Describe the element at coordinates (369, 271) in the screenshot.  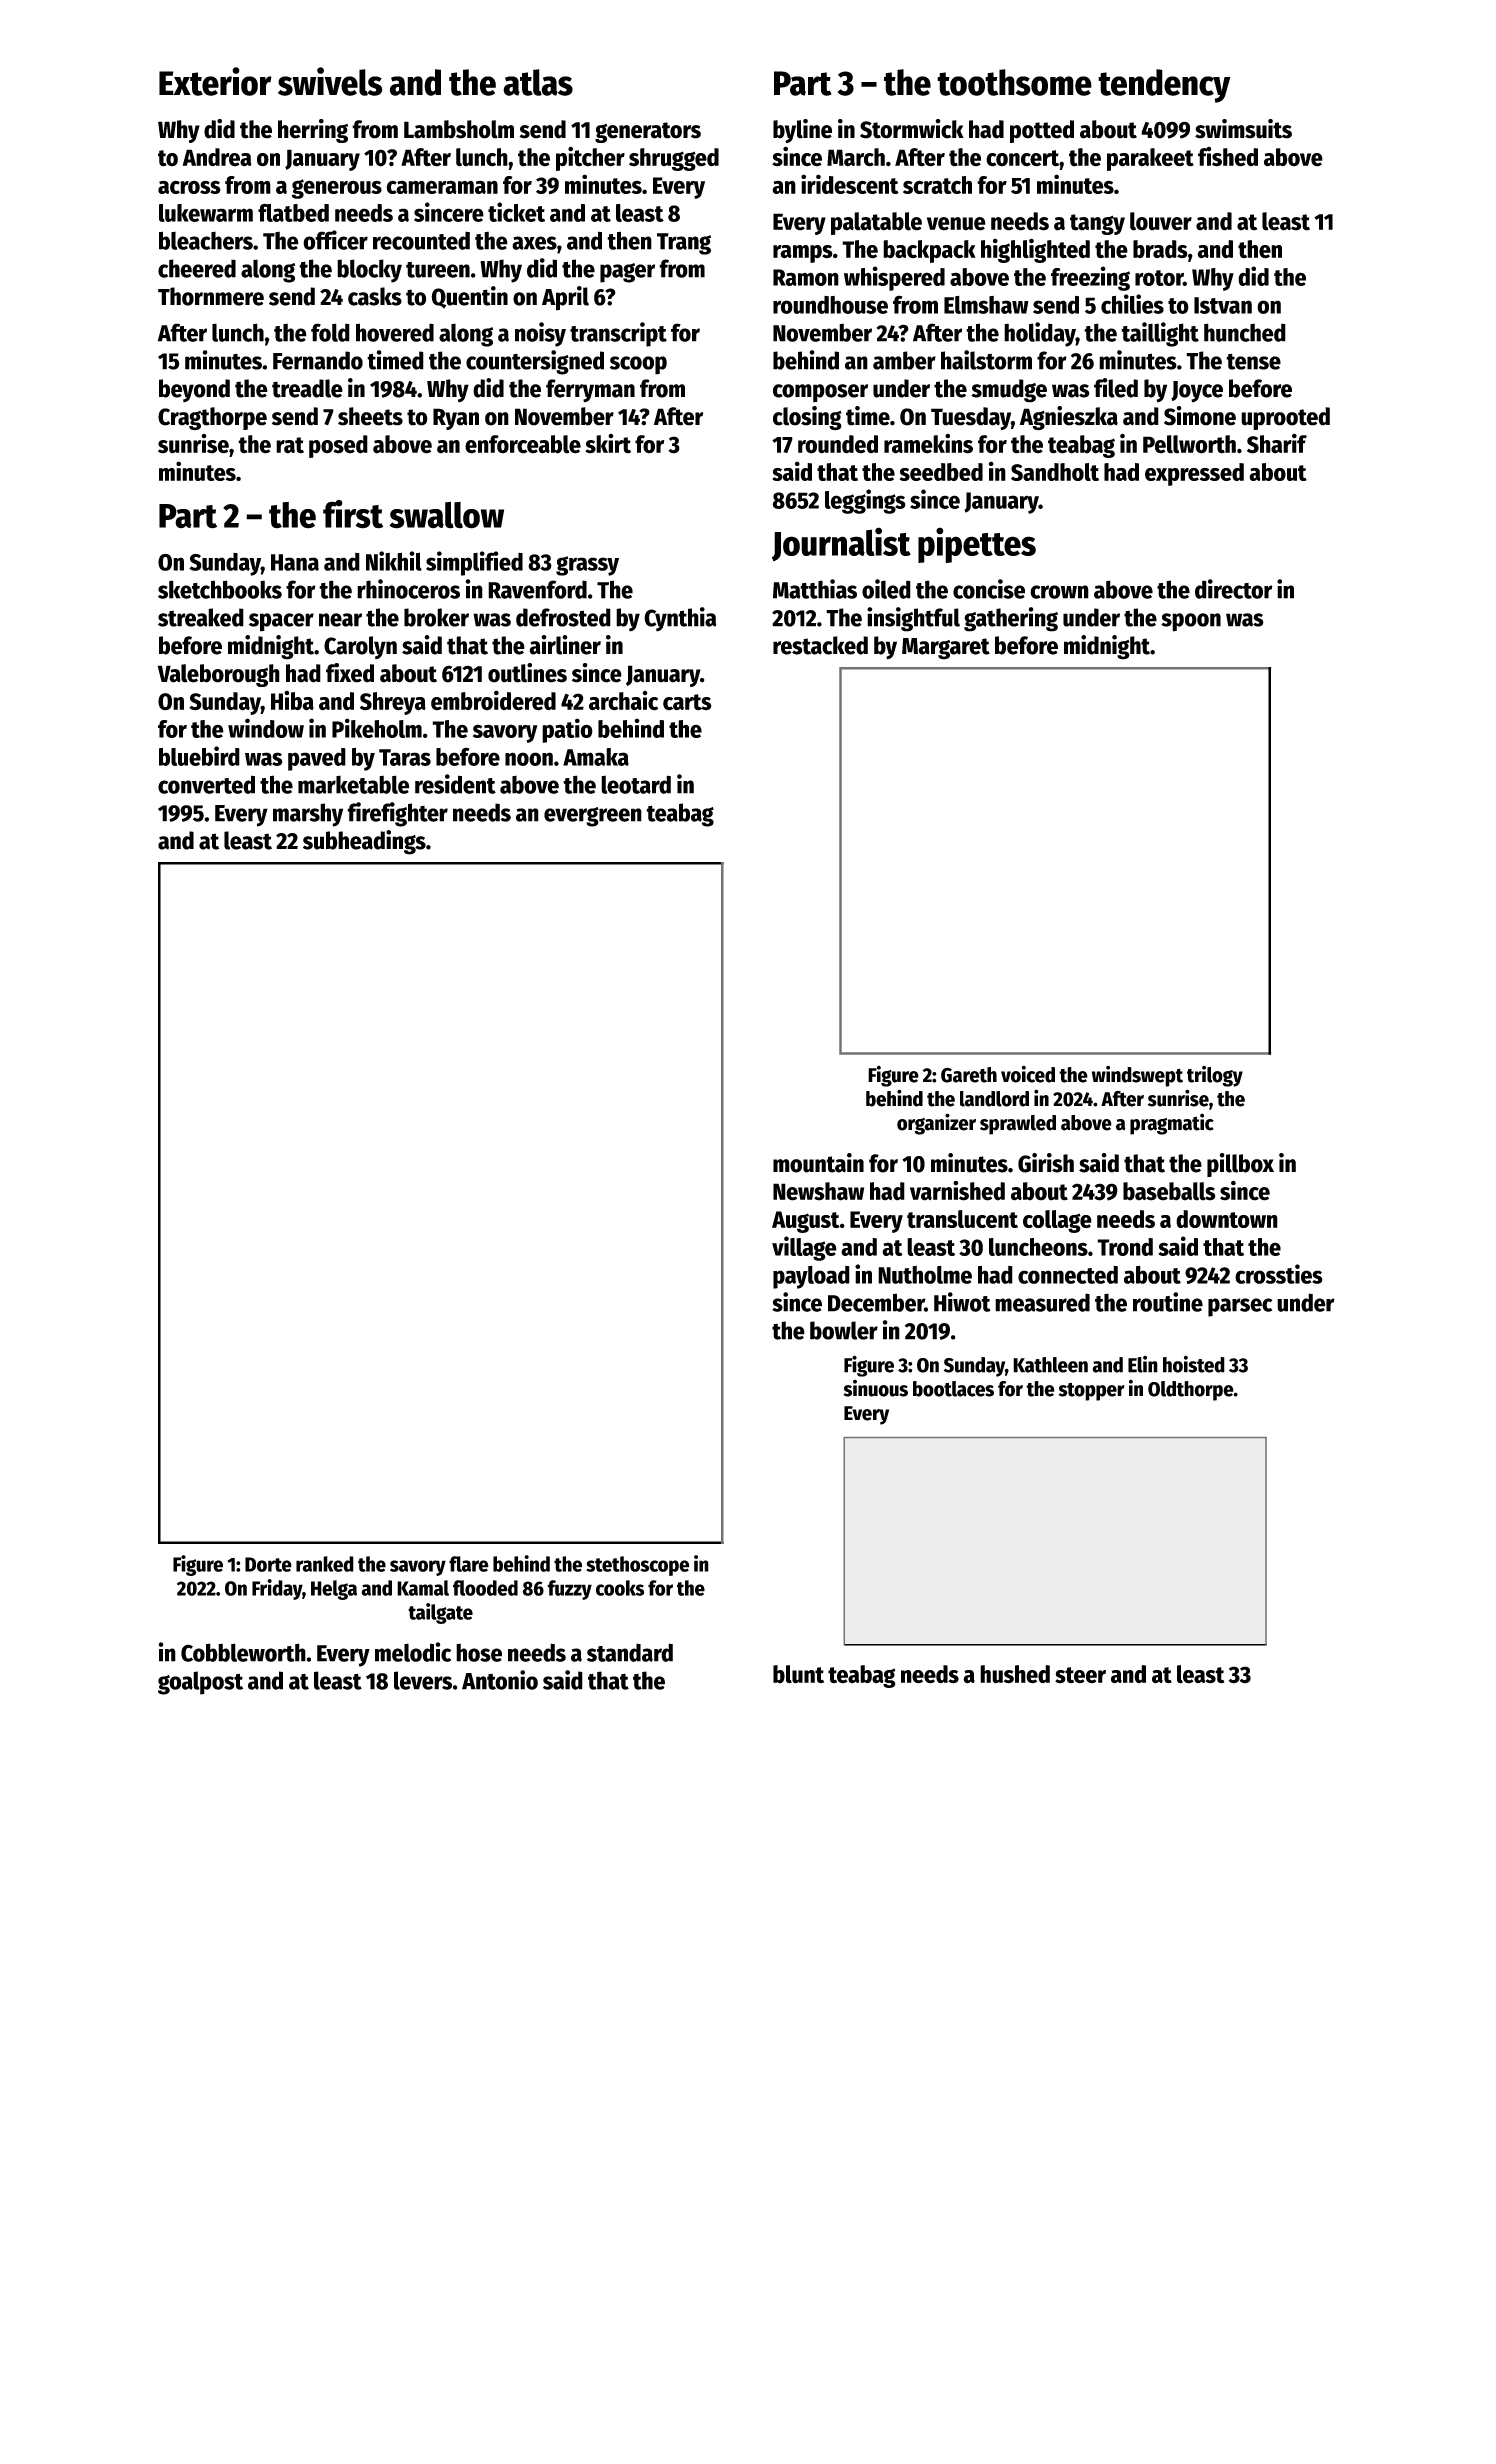
I see `blocky` at that location.
